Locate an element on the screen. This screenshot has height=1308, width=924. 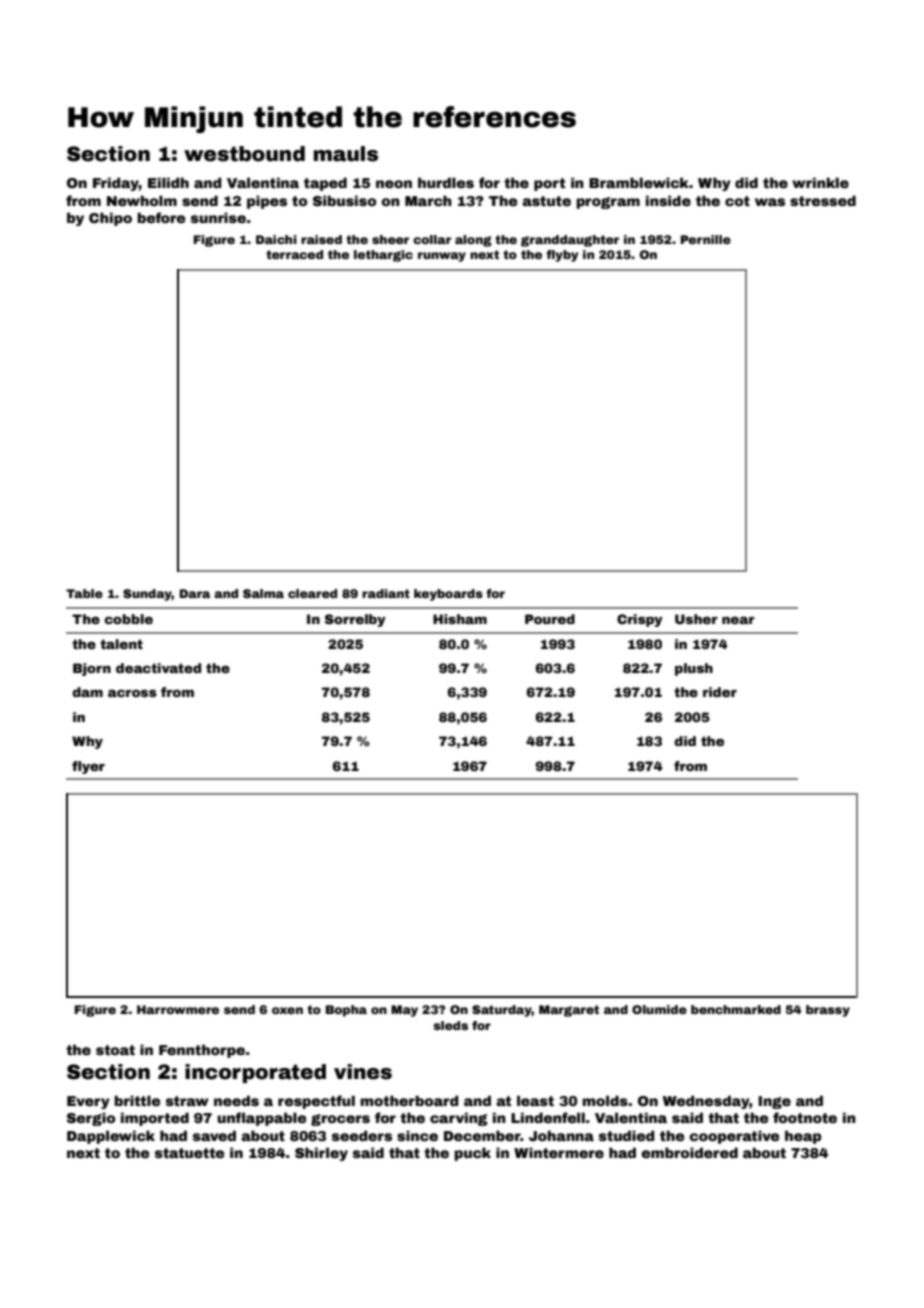
near is located at coordinates (738, 620).
